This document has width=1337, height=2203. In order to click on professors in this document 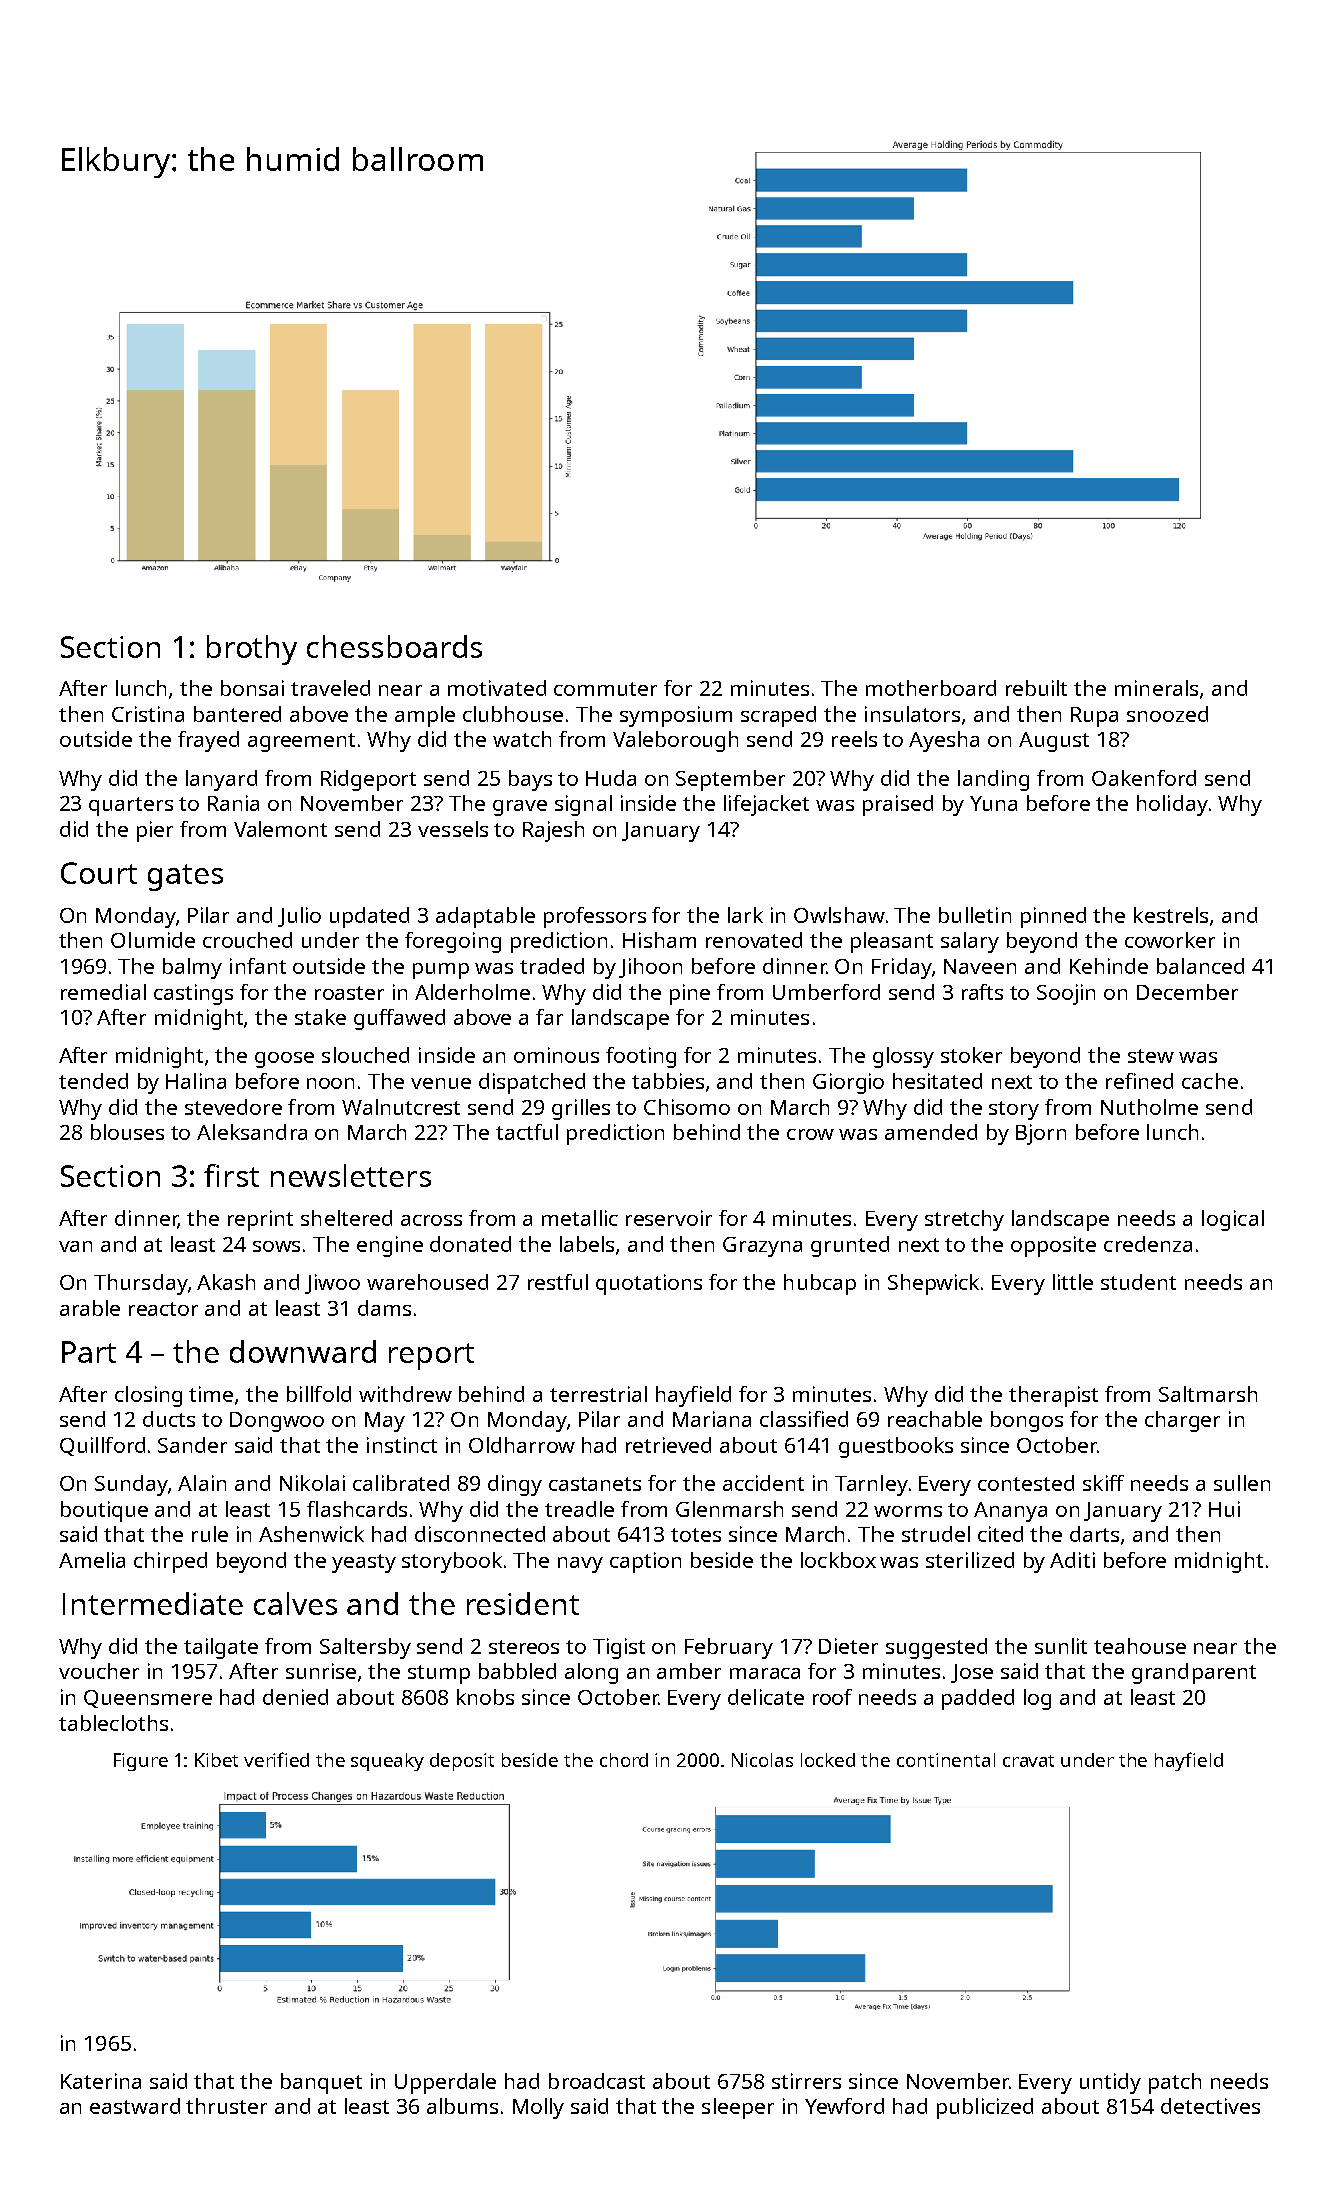, I will do `click(595, 917)`.
